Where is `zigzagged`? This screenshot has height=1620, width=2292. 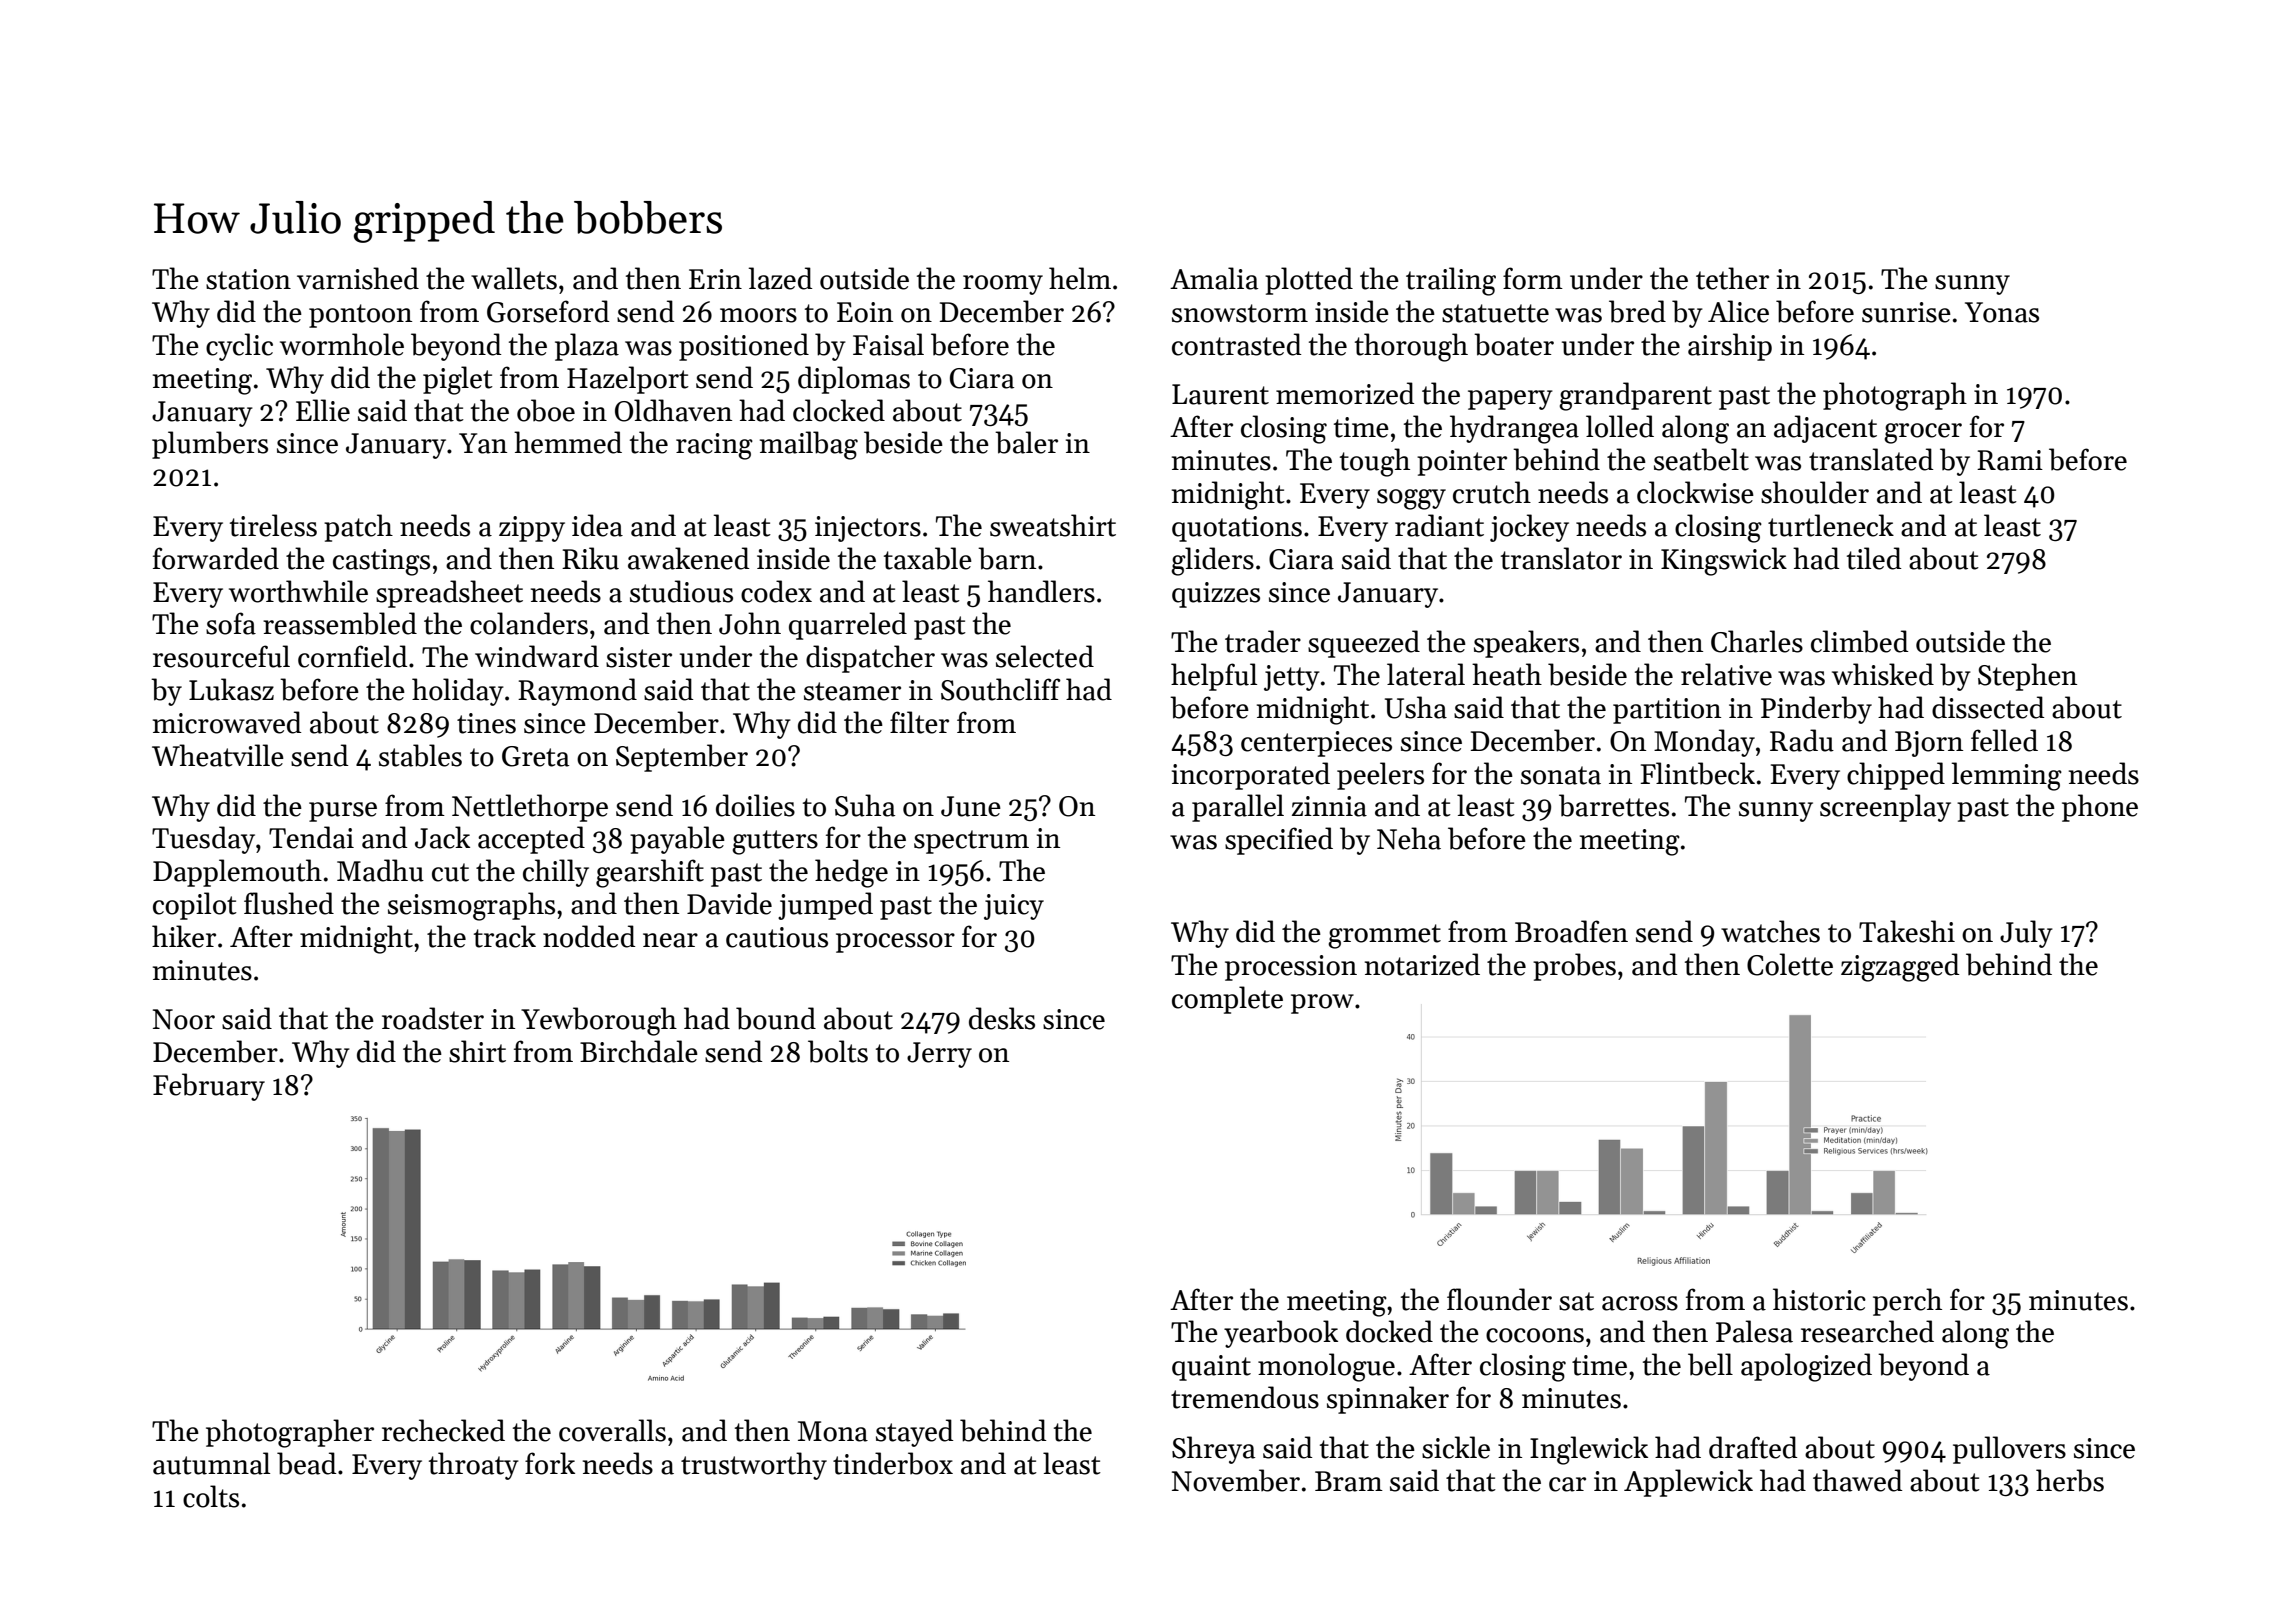 zigzagged is located at coordinates (1900, 967).
